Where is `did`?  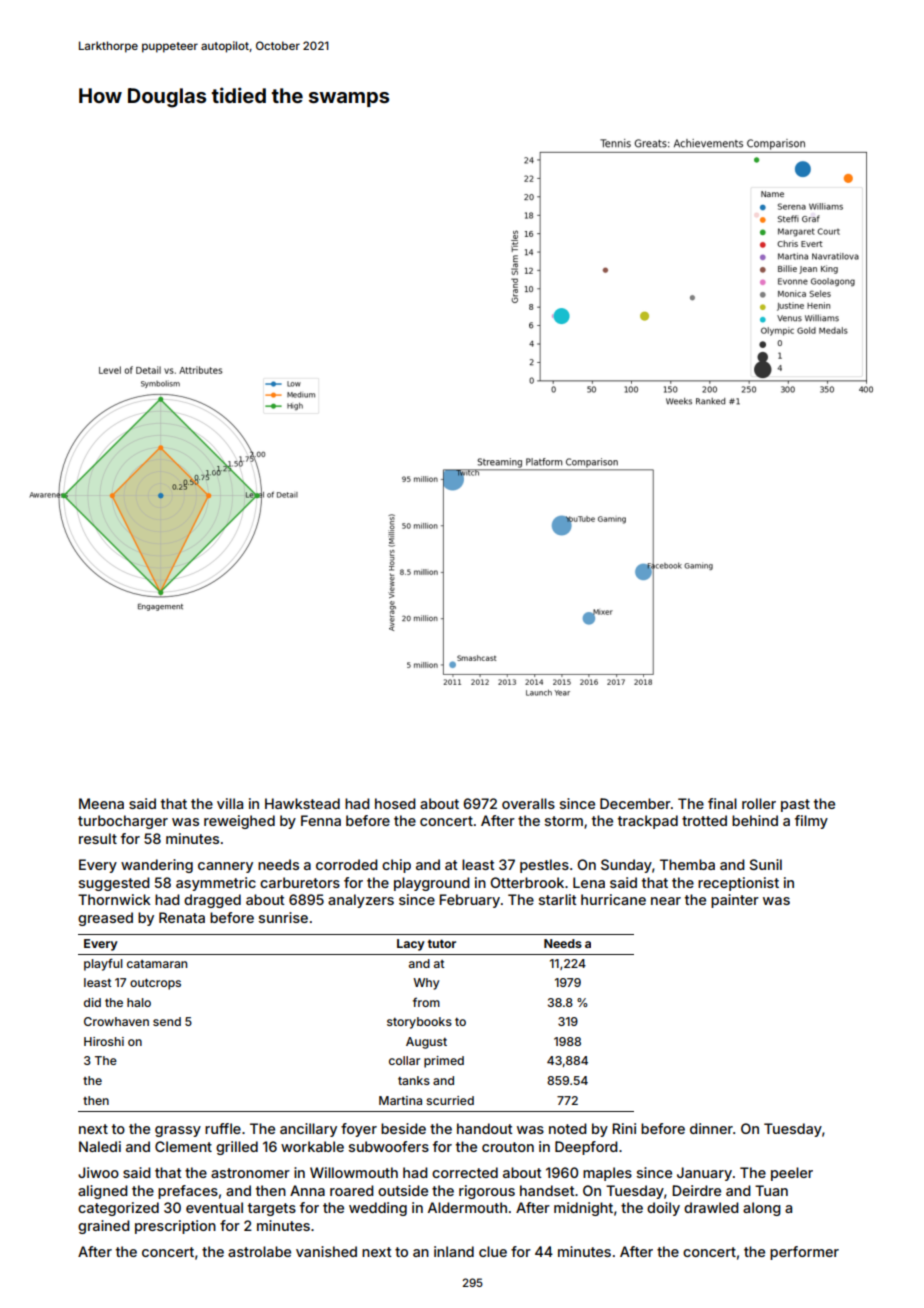
did is located at coordinates (92, 1002).
